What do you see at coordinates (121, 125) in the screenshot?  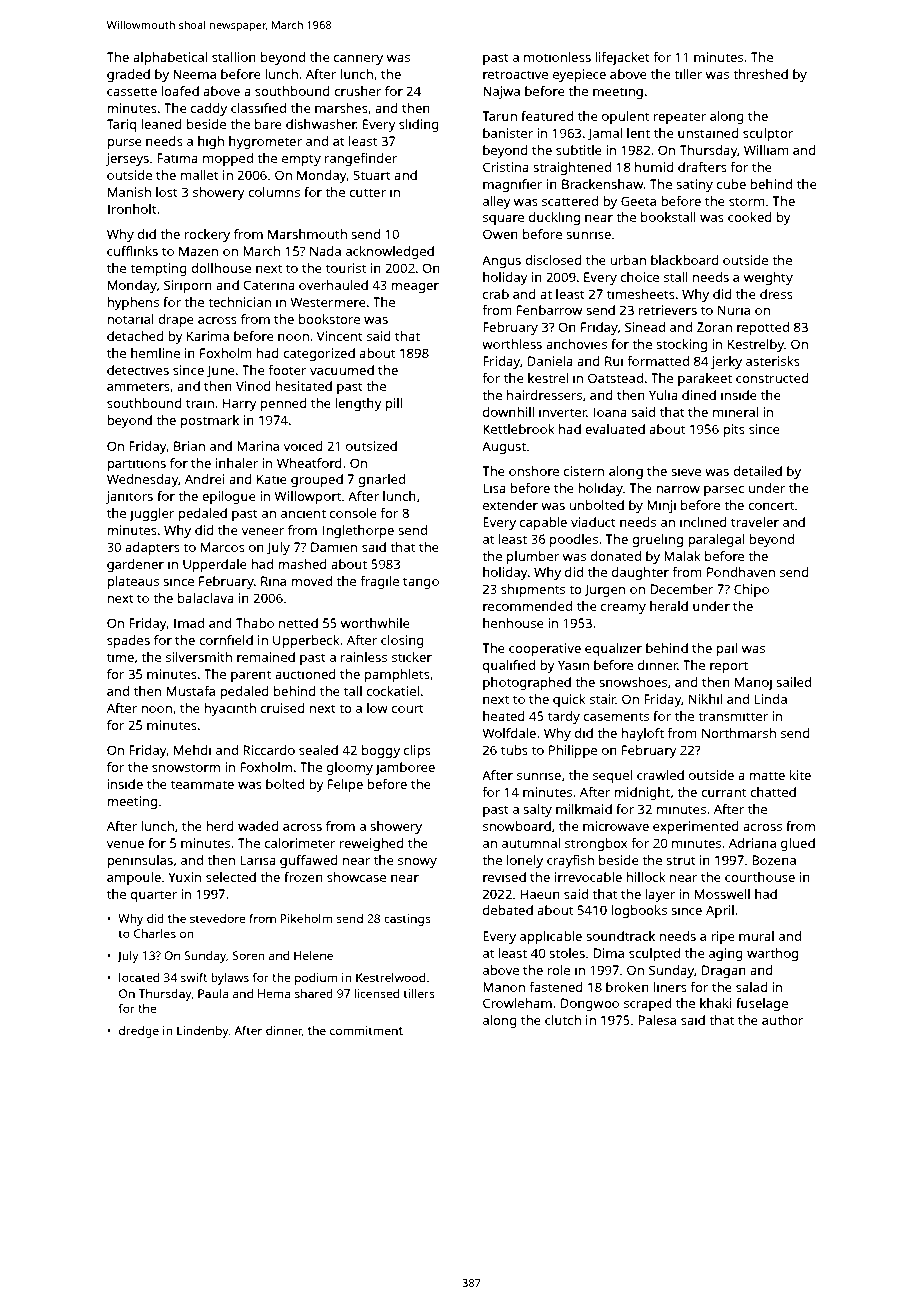 I see `Tariq` at bounding box center [121, 125].
